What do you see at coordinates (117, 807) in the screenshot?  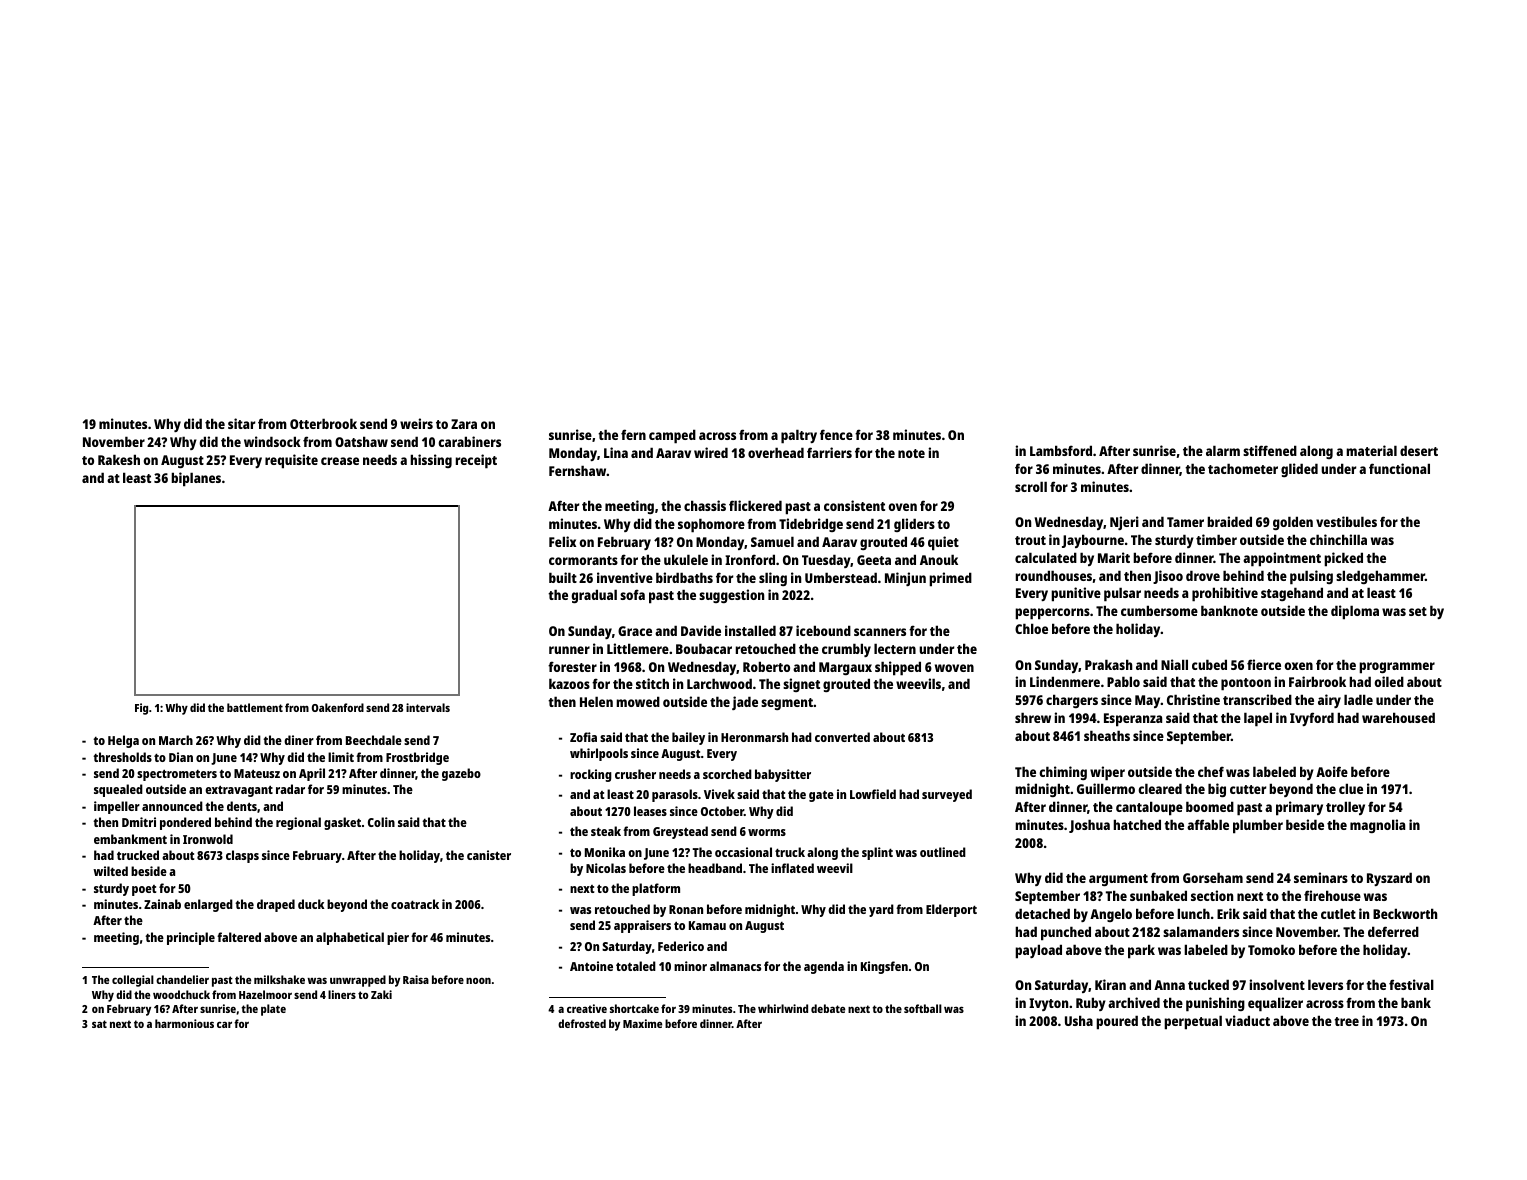 I see `impeller` at bounding box center [117, 807].
